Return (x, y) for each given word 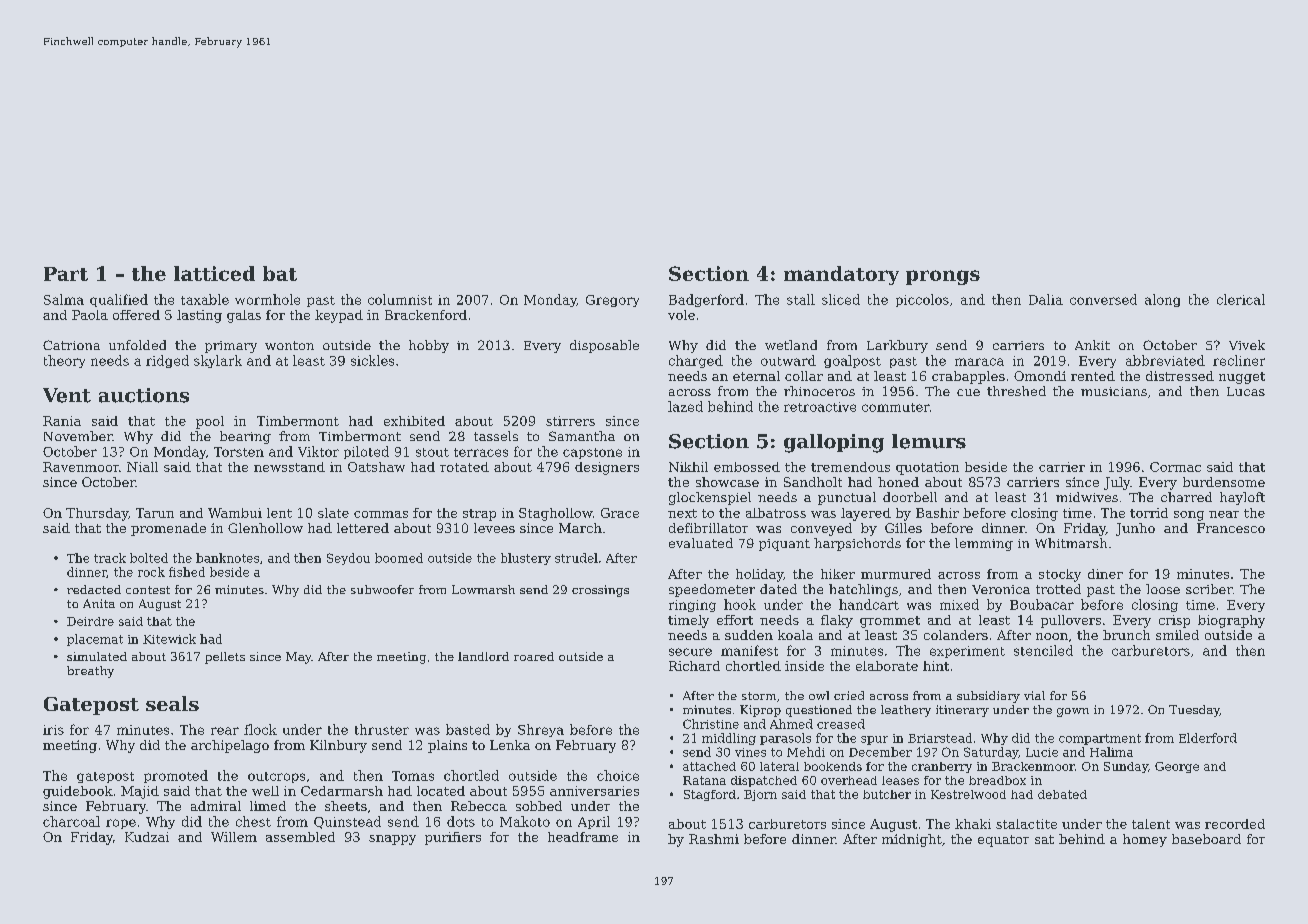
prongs (943, 277)
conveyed (821, 529)
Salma (64, 299)
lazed (685, 406)
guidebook (78, 792)
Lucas (1246, 391)
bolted (149, 558)
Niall (142, 467)
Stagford (710, 795)
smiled (1177, 635)
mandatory (841, 275)
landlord (483, 656)
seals (172, 703)
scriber (1209, 589)
